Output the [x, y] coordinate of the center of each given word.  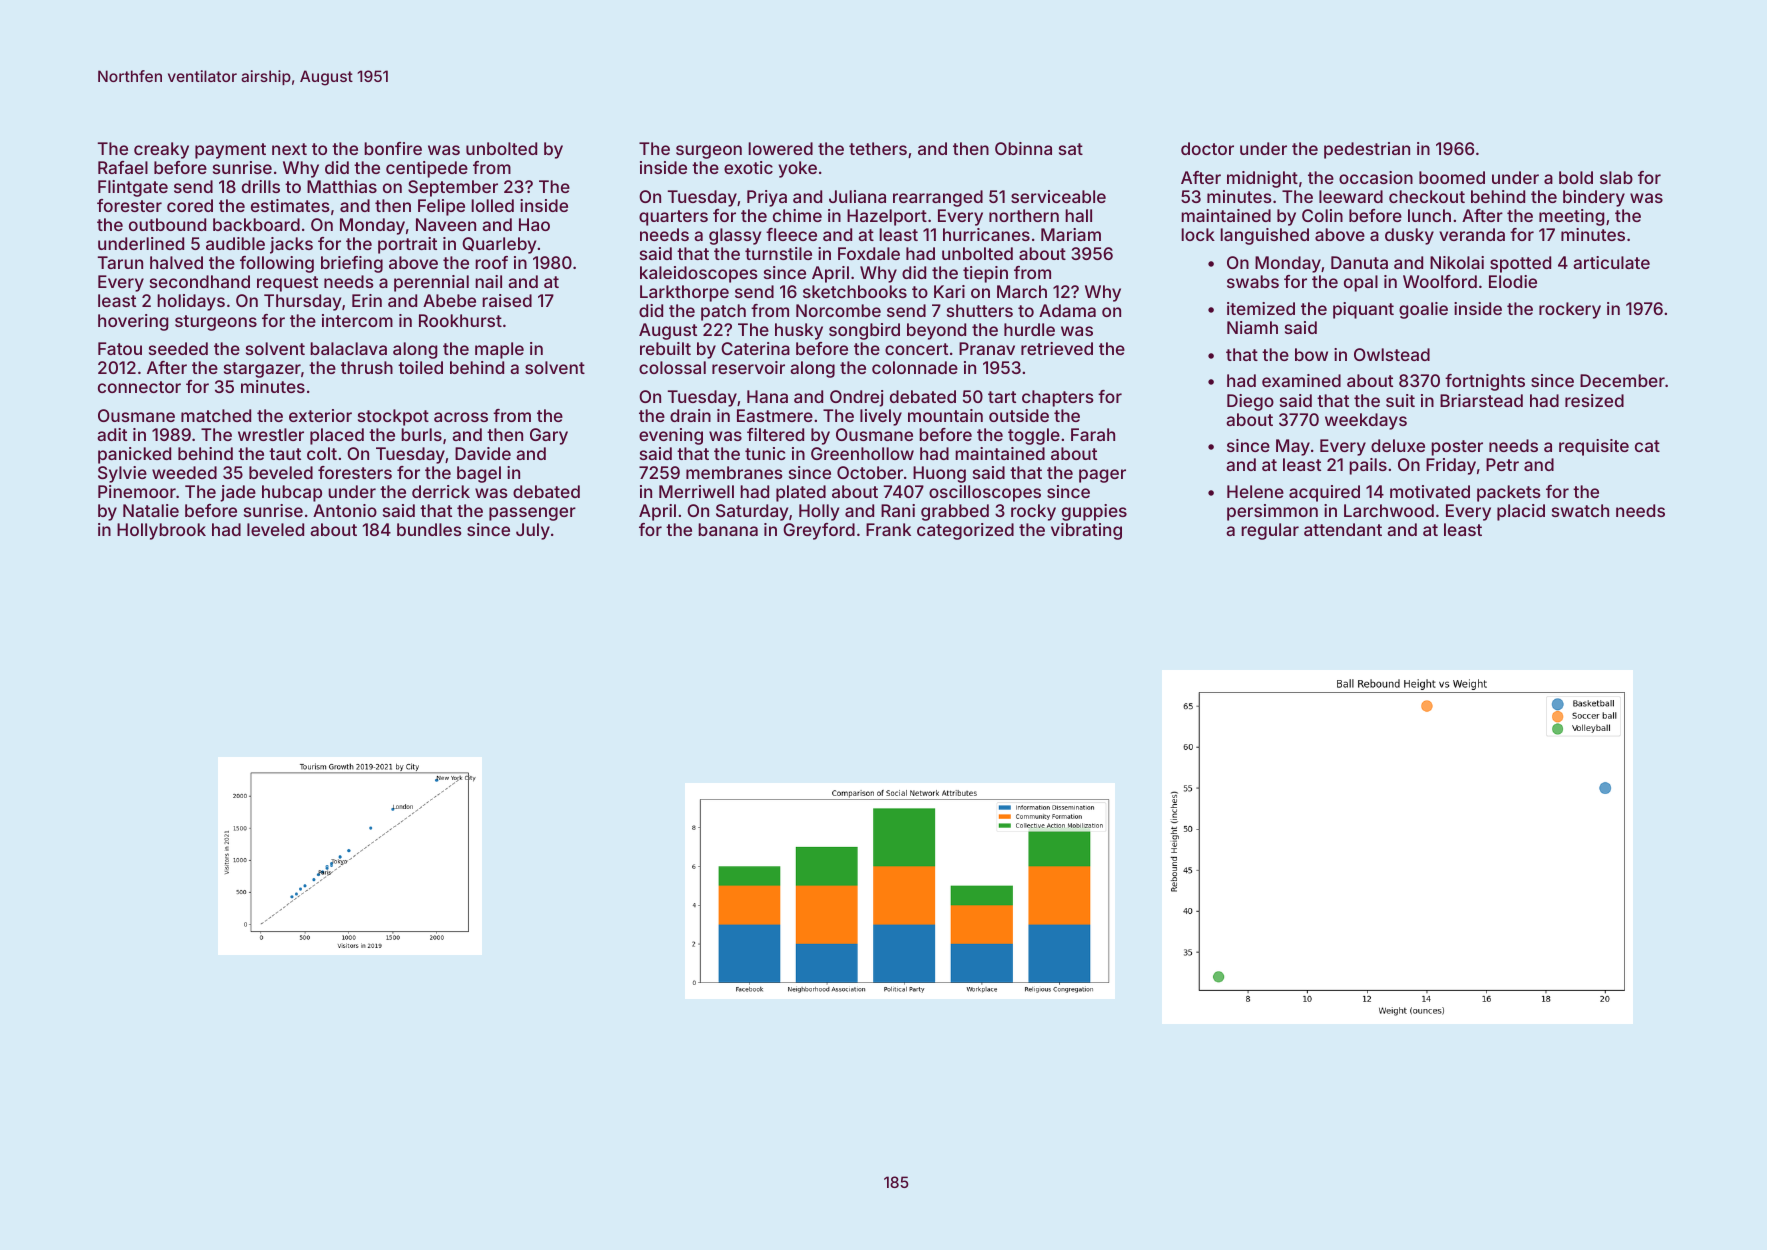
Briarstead [1481, 400]
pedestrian [1367, 150]
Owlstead [1392, 354]
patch [723, 312]
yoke [797, 169]
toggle [1034, 436]
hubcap [292, 493]
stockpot [393, 417]
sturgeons [216, 323]
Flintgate [133, 188]
